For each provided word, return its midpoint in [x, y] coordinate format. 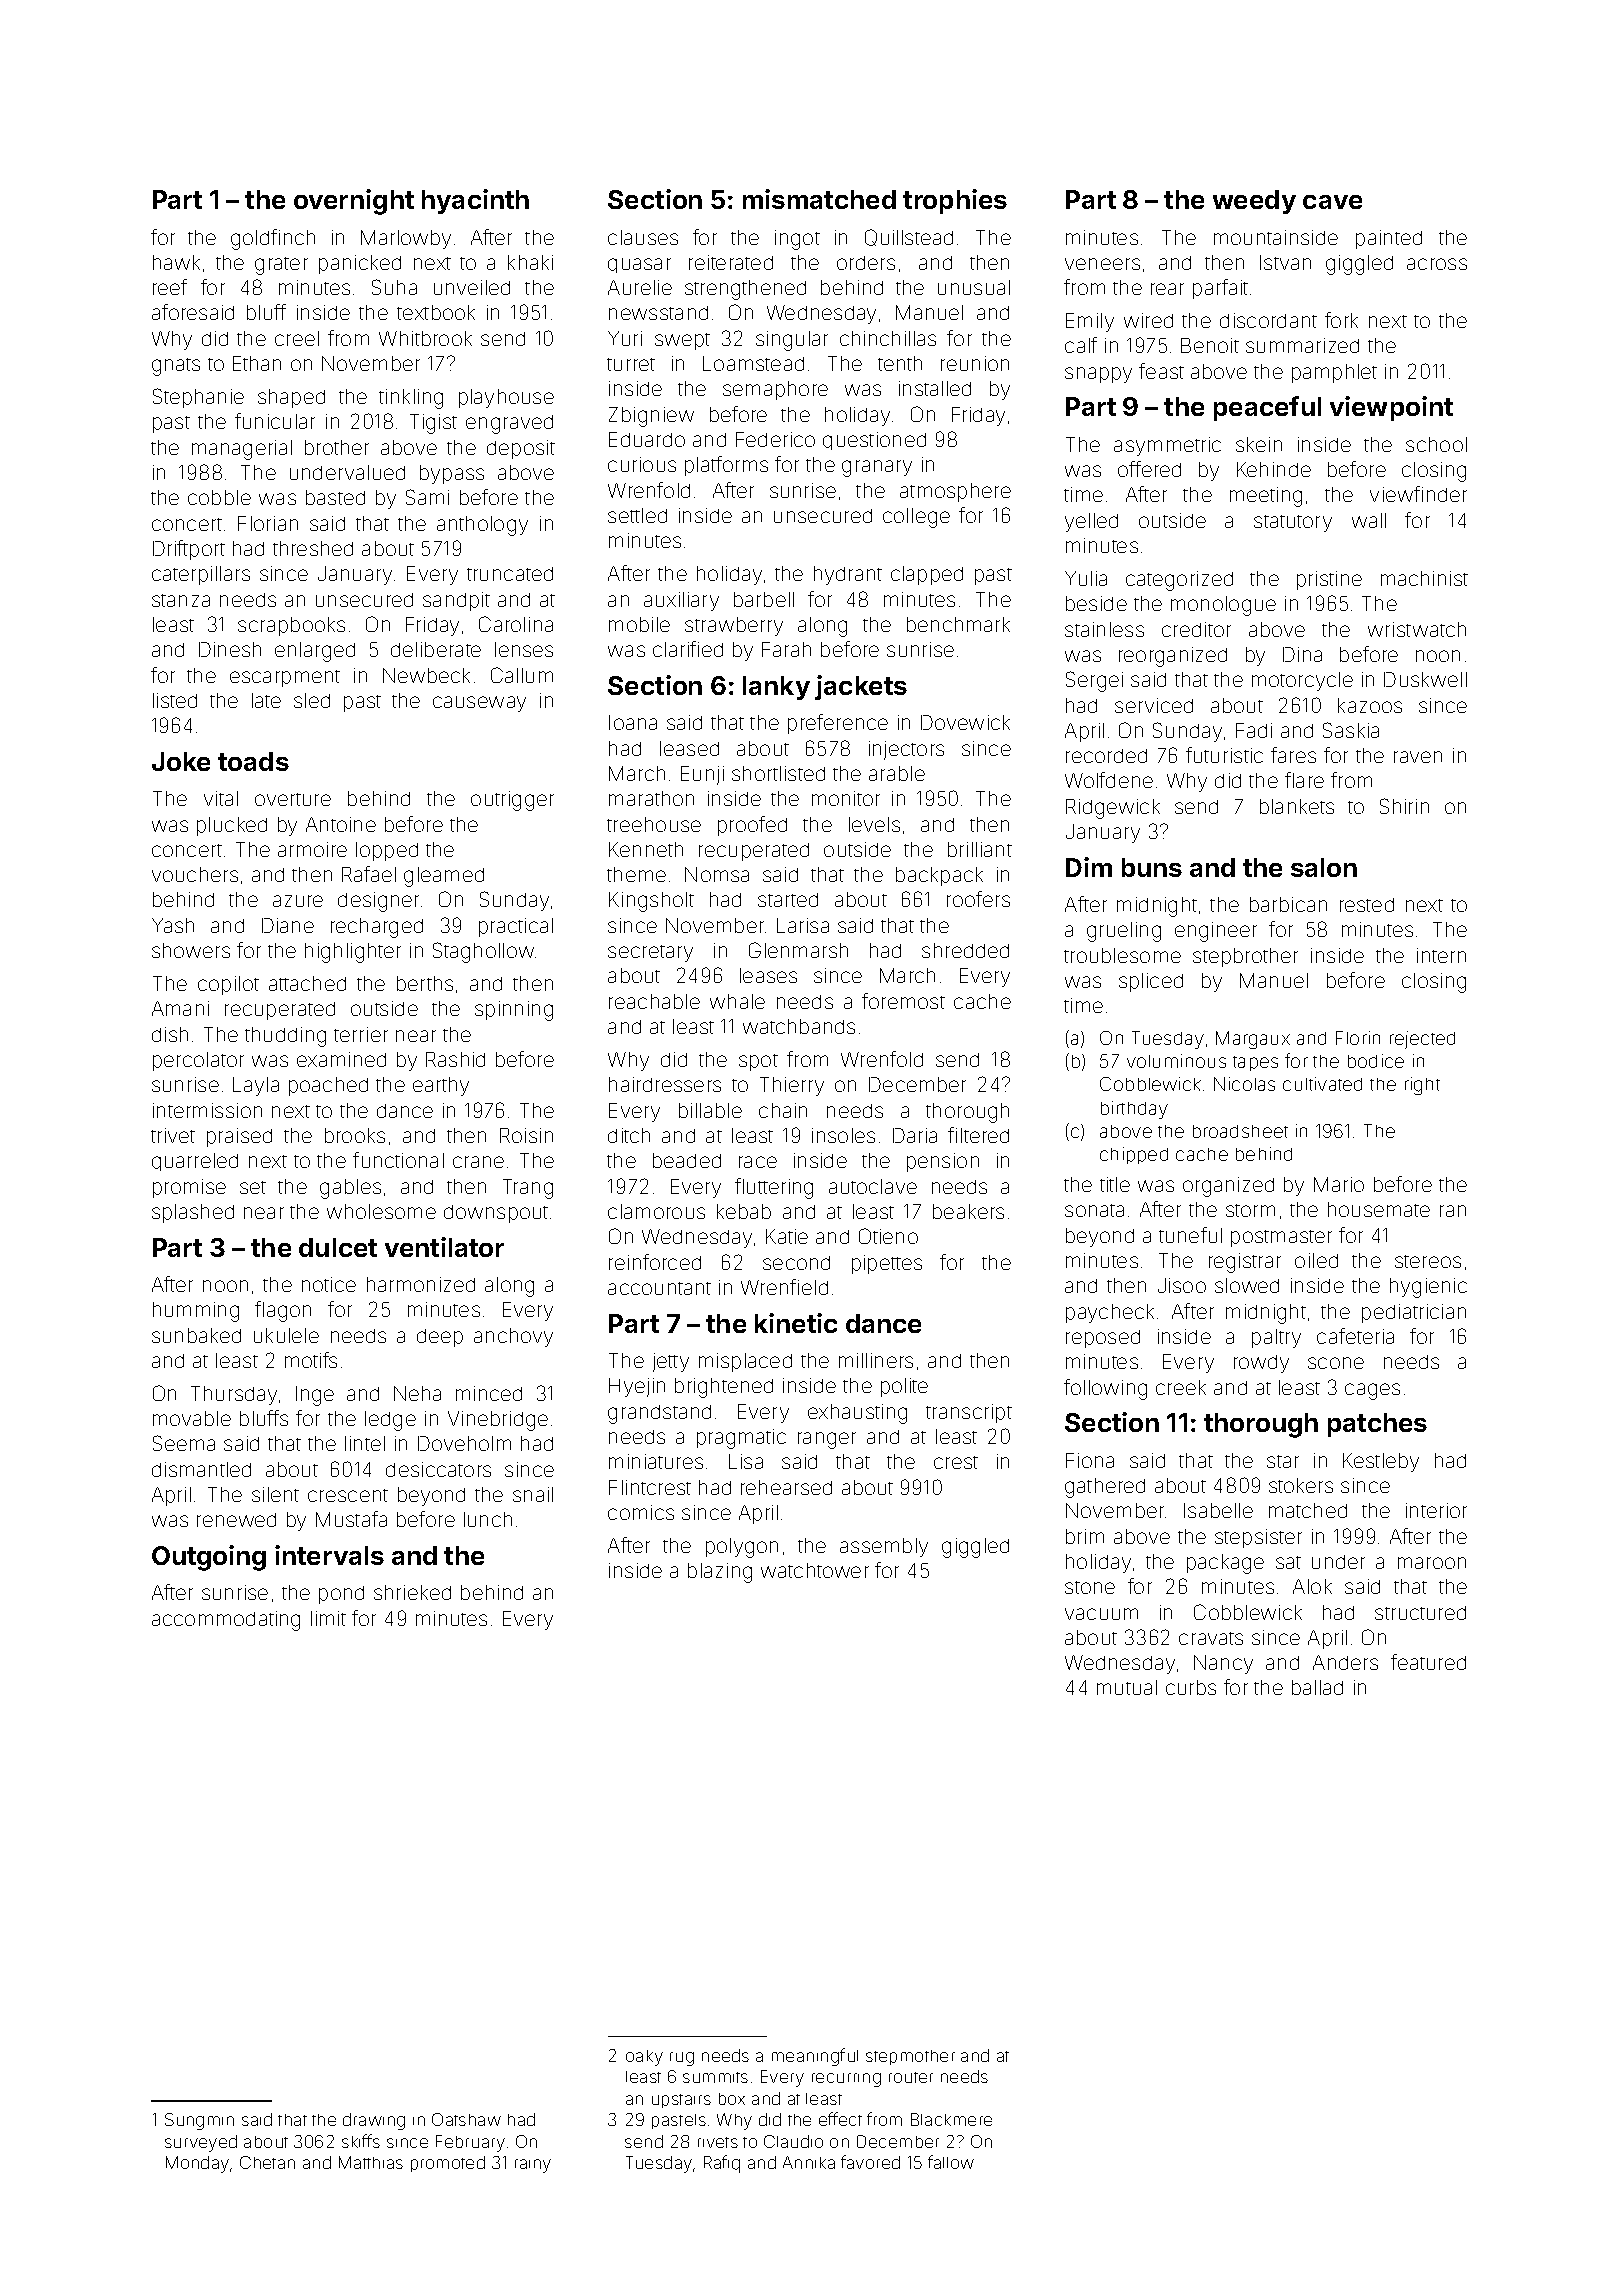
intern [1441, 955]
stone [1090, 1587]
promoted [448, 2164]
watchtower [815, 1570]
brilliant [980, 849]
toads [253, 761]
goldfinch [273, 239]
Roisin [526, 1135]
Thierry [792, 1086]
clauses [643, 237]
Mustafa [351, 1519]
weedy [1254, 202]
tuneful [1190, 1235]
